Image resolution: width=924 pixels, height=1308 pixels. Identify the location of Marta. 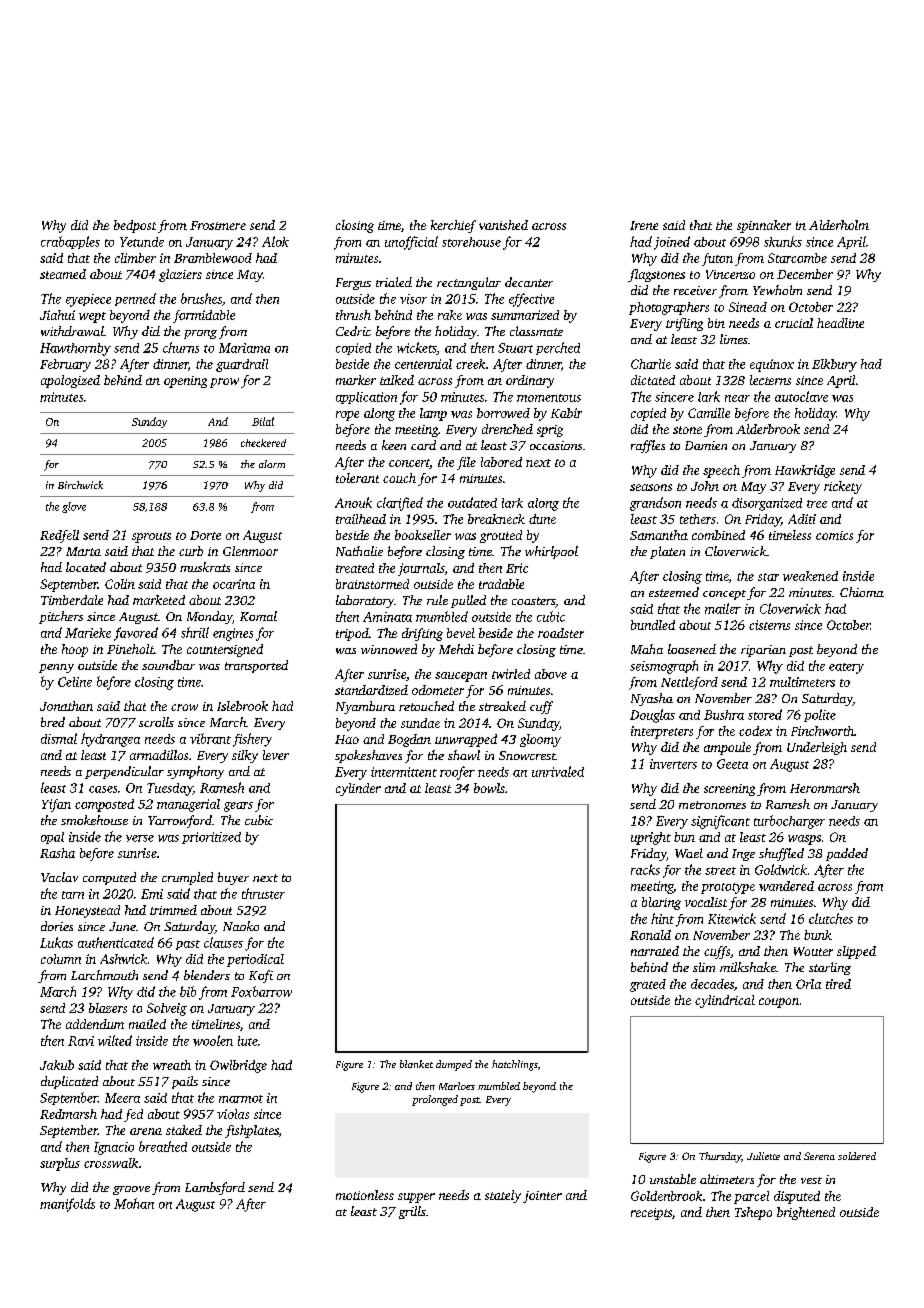
(83, 551).
